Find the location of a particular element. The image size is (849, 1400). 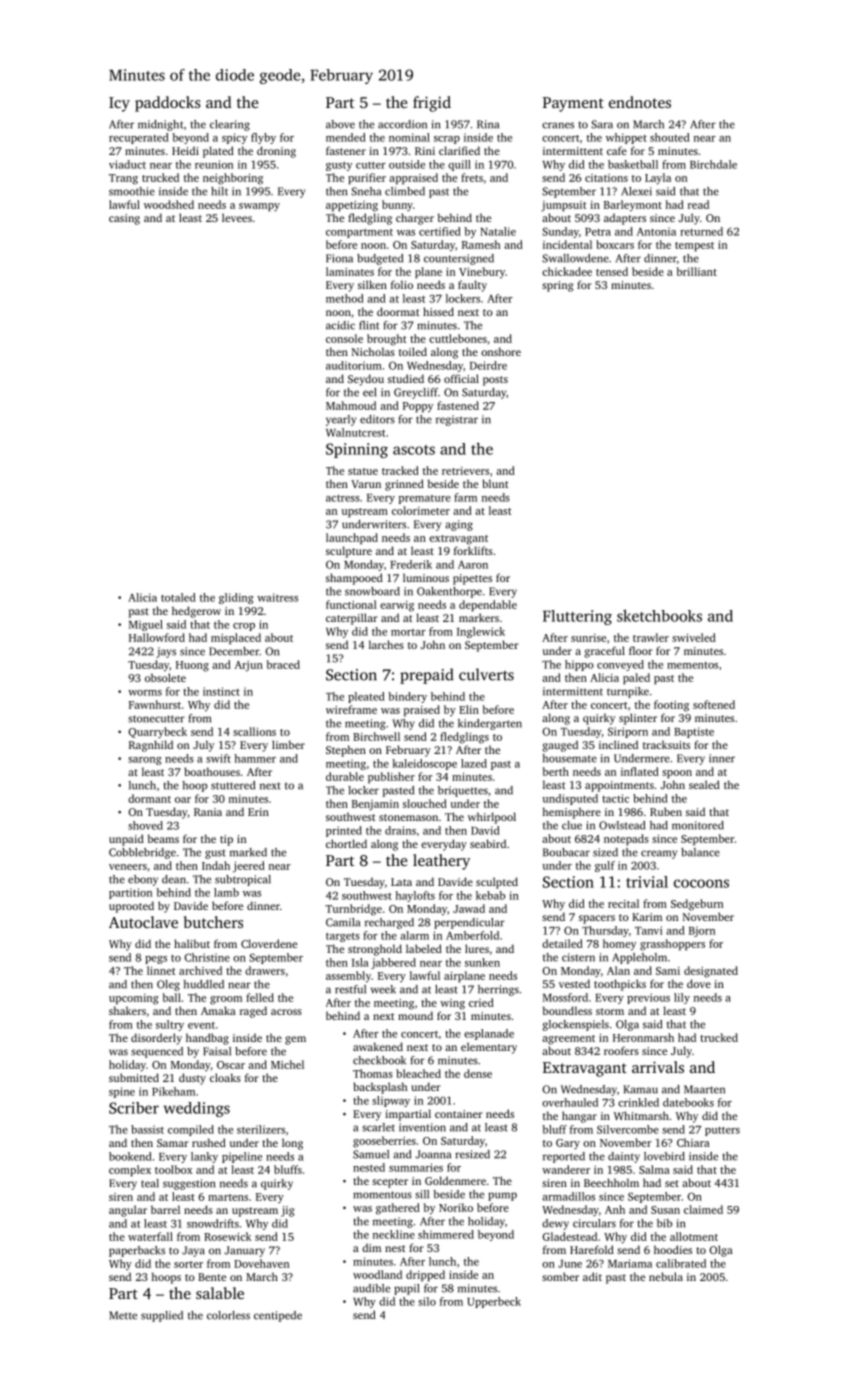

designated is located at coordinates (711, 972).
